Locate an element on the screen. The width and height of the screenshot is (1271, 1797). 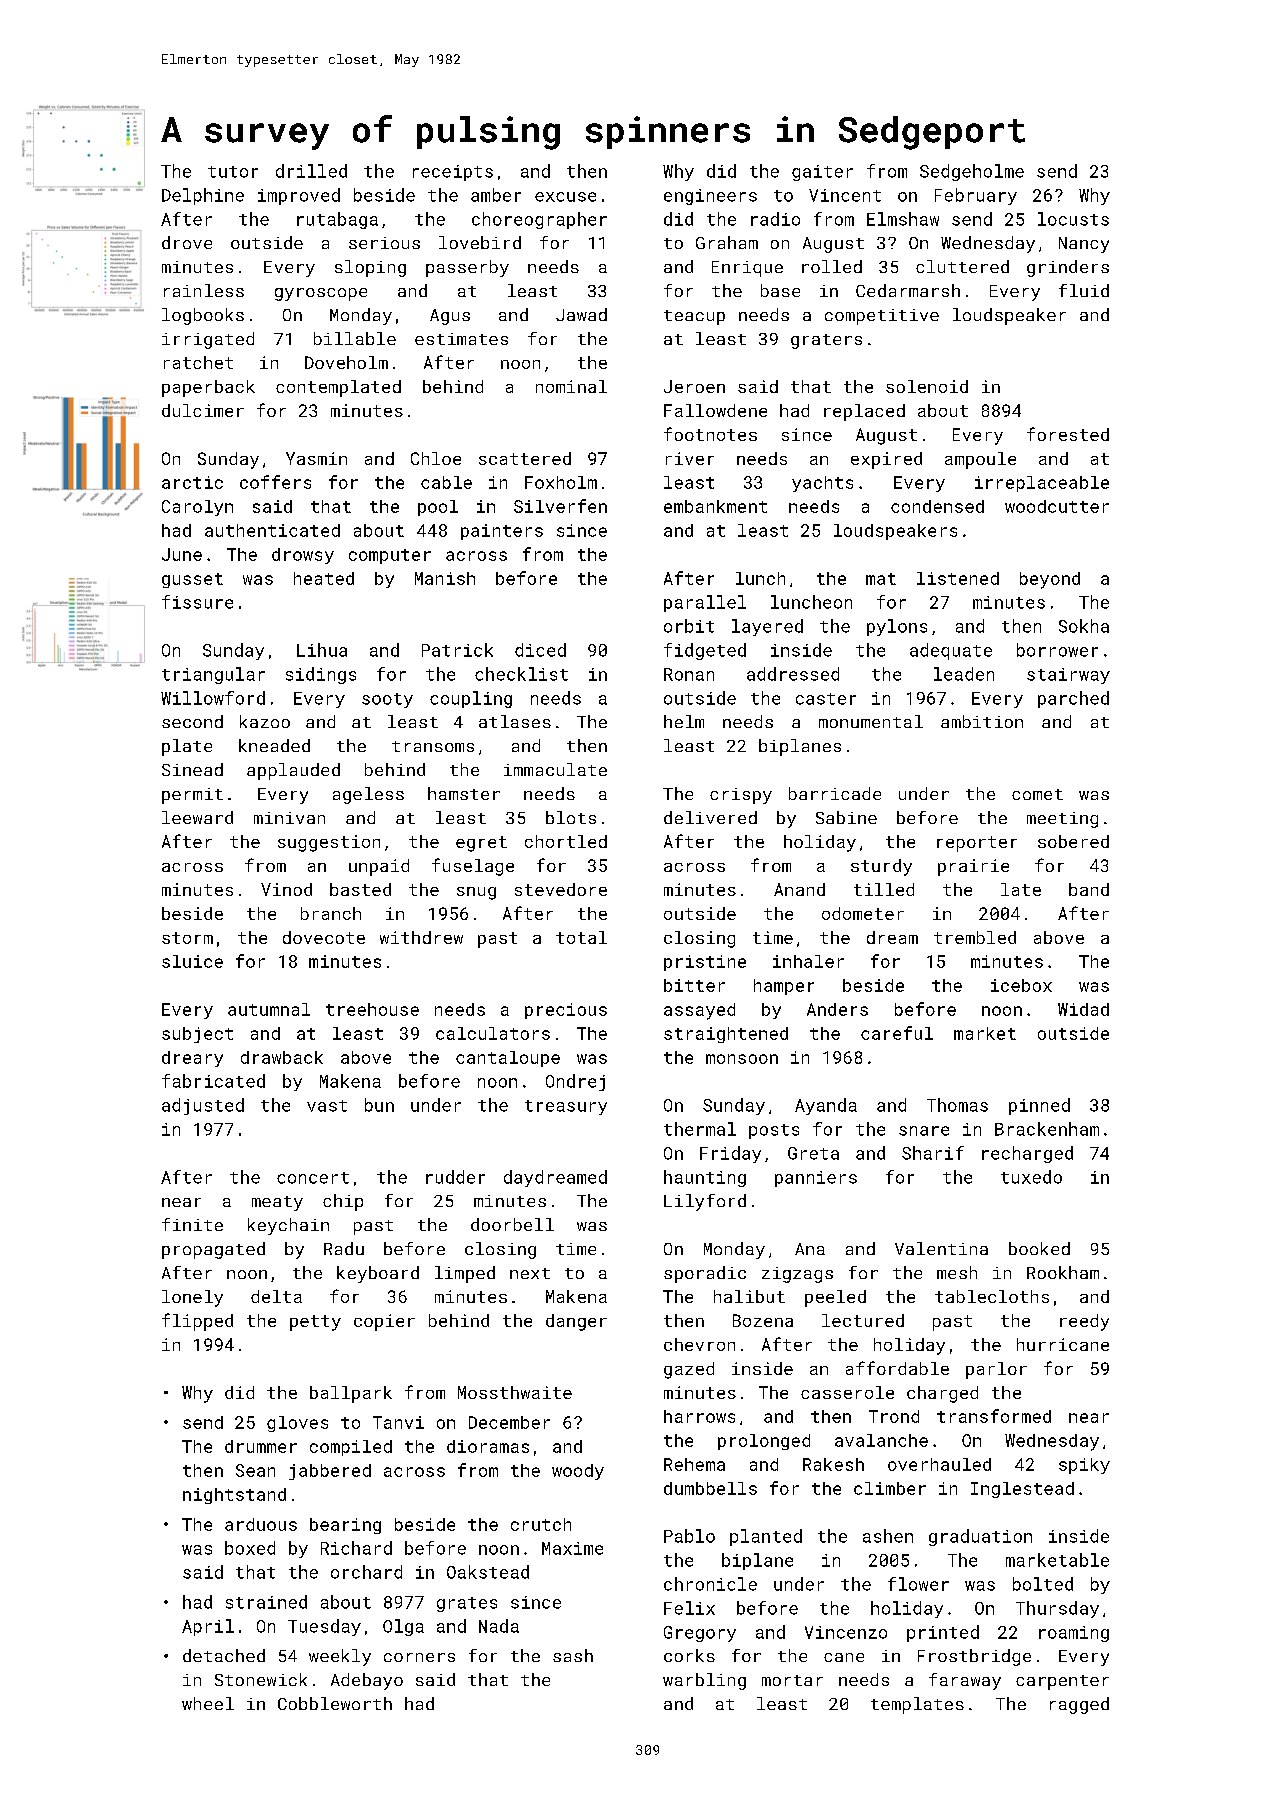
gaiter is located at coordinates (822, 173).
